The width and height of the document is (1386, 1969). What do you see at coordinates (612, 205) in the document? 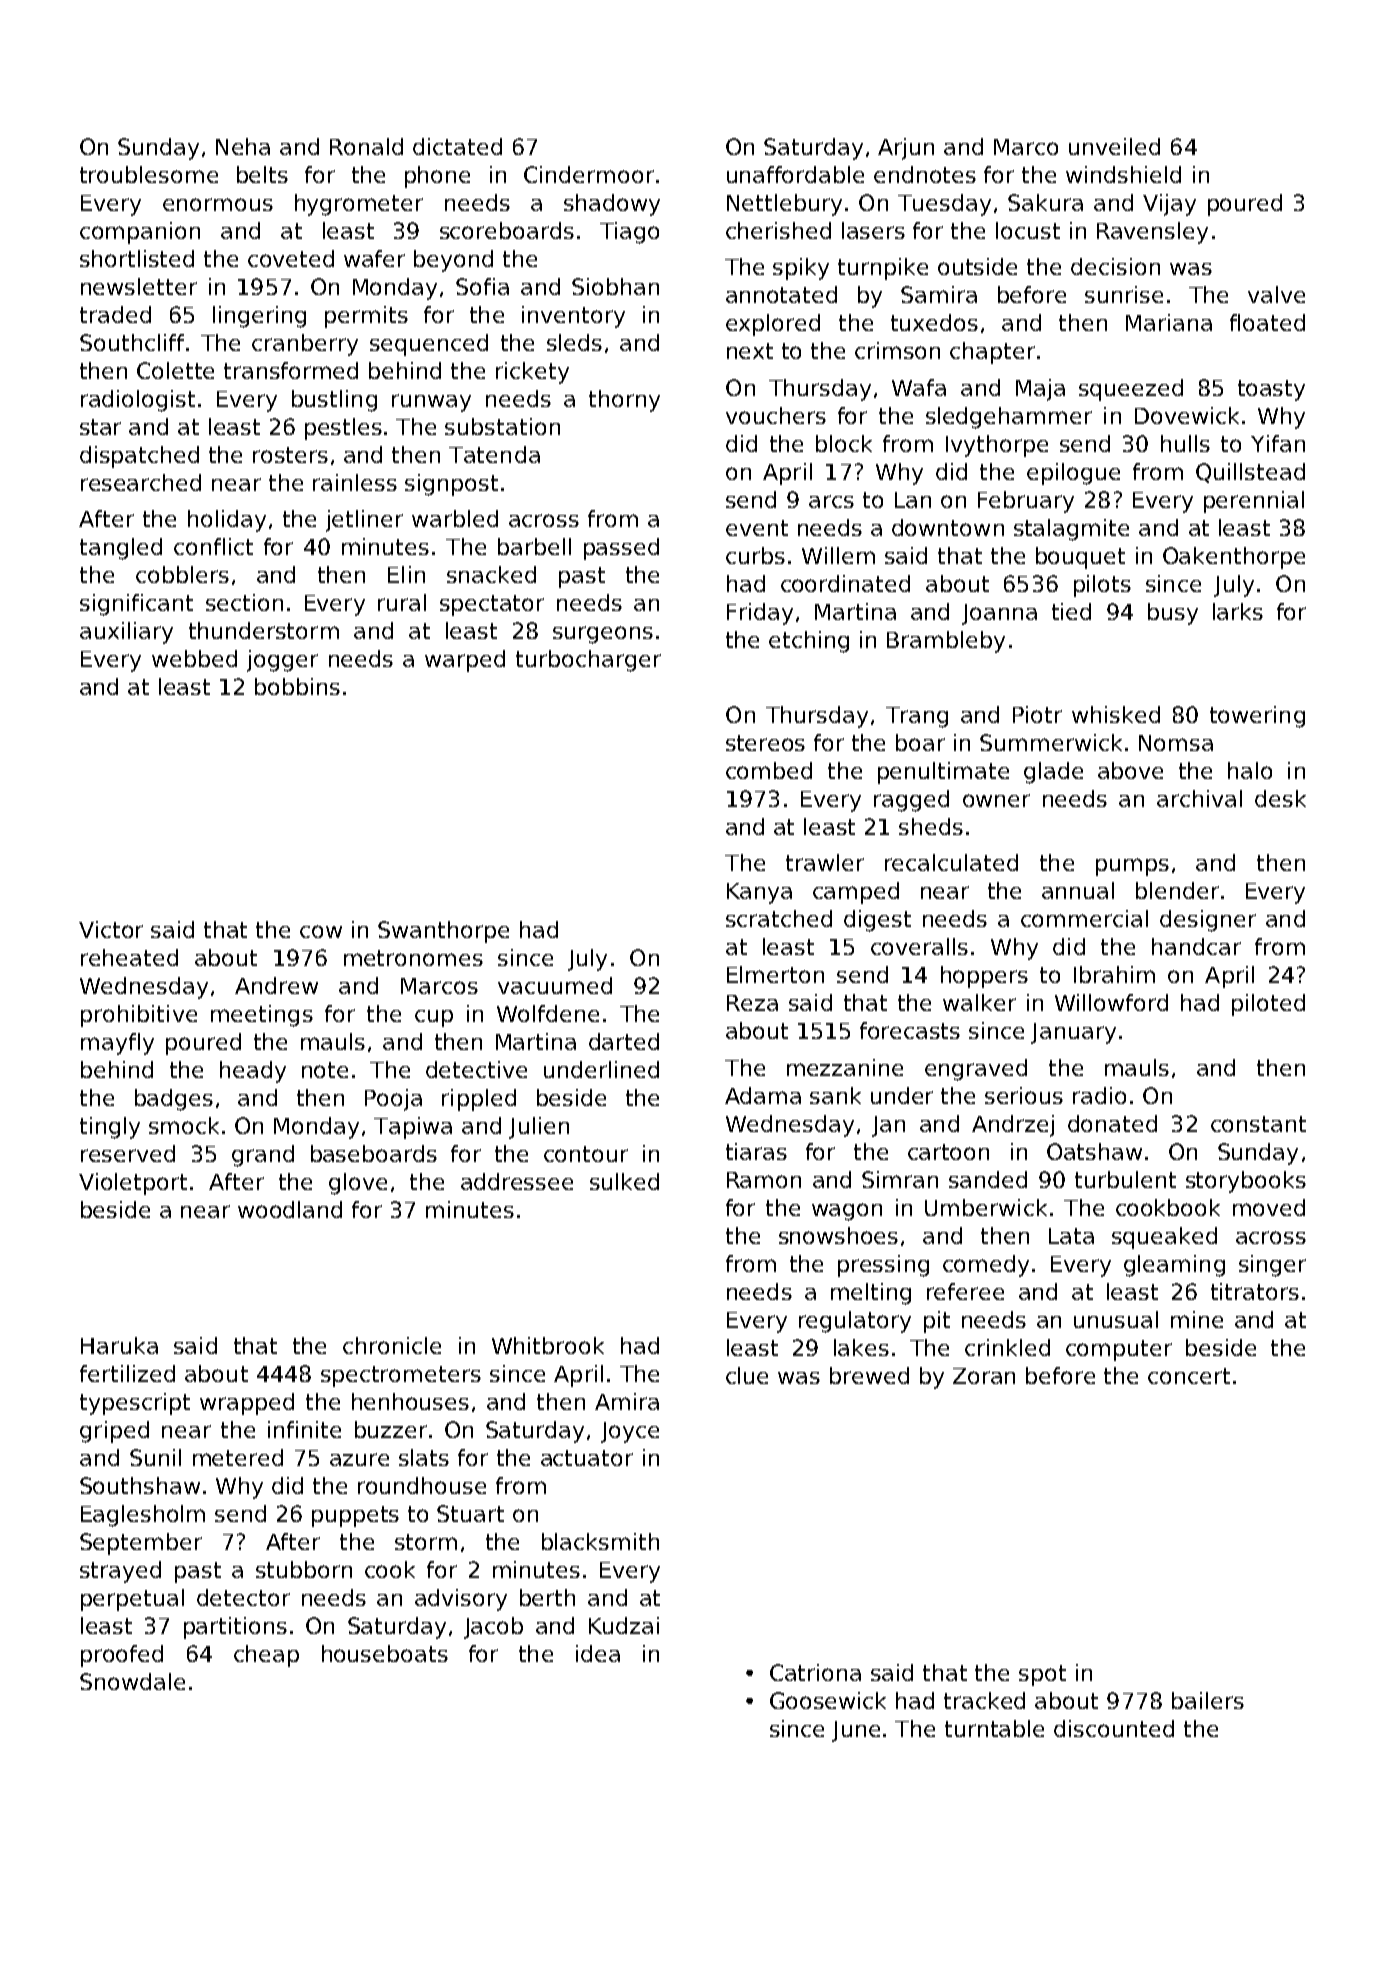
I see `shadowy` at bounding box center [612, 205].
